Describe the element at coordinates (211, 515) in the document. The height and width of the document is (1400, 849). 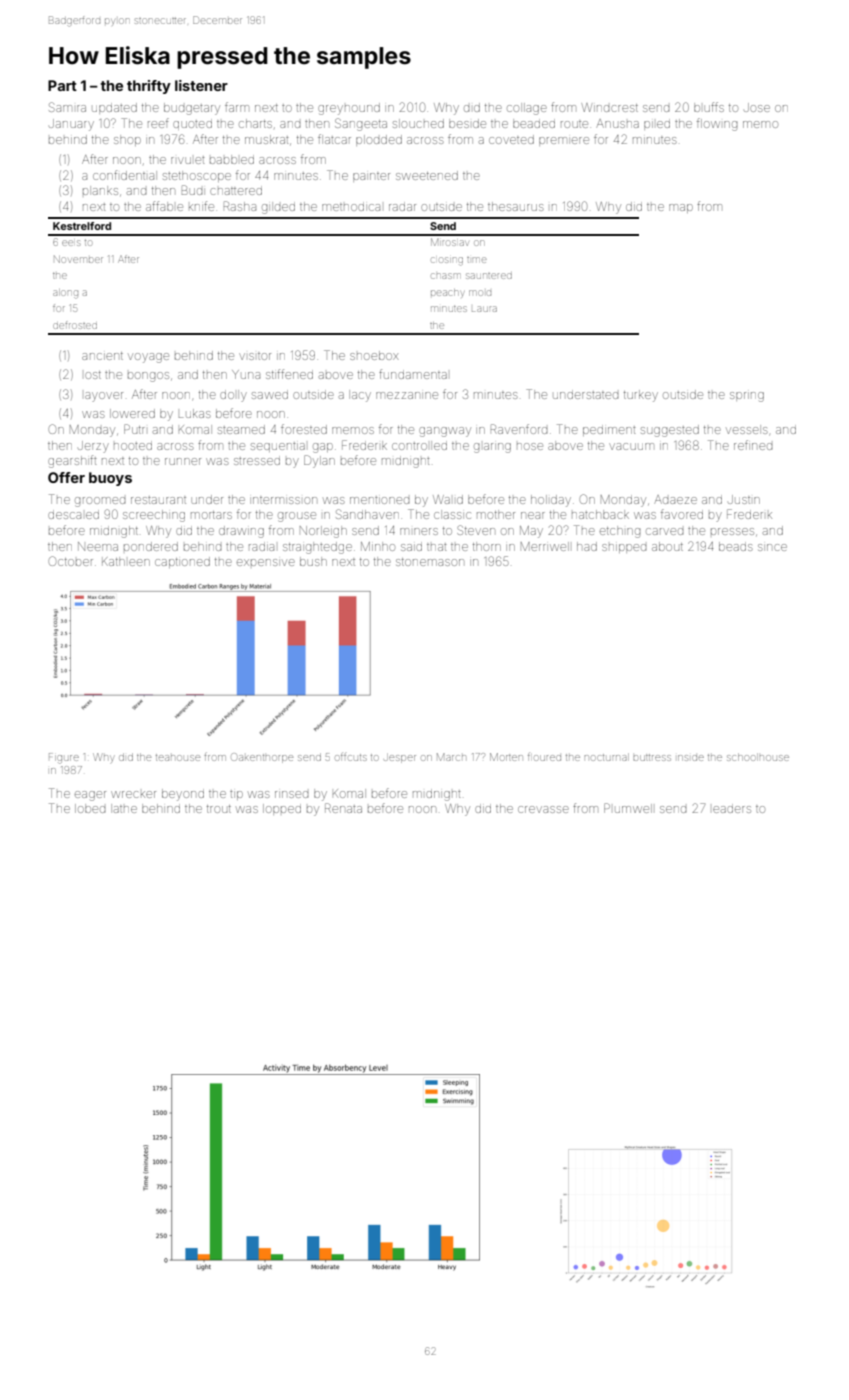
I see `mortars` at that location.
